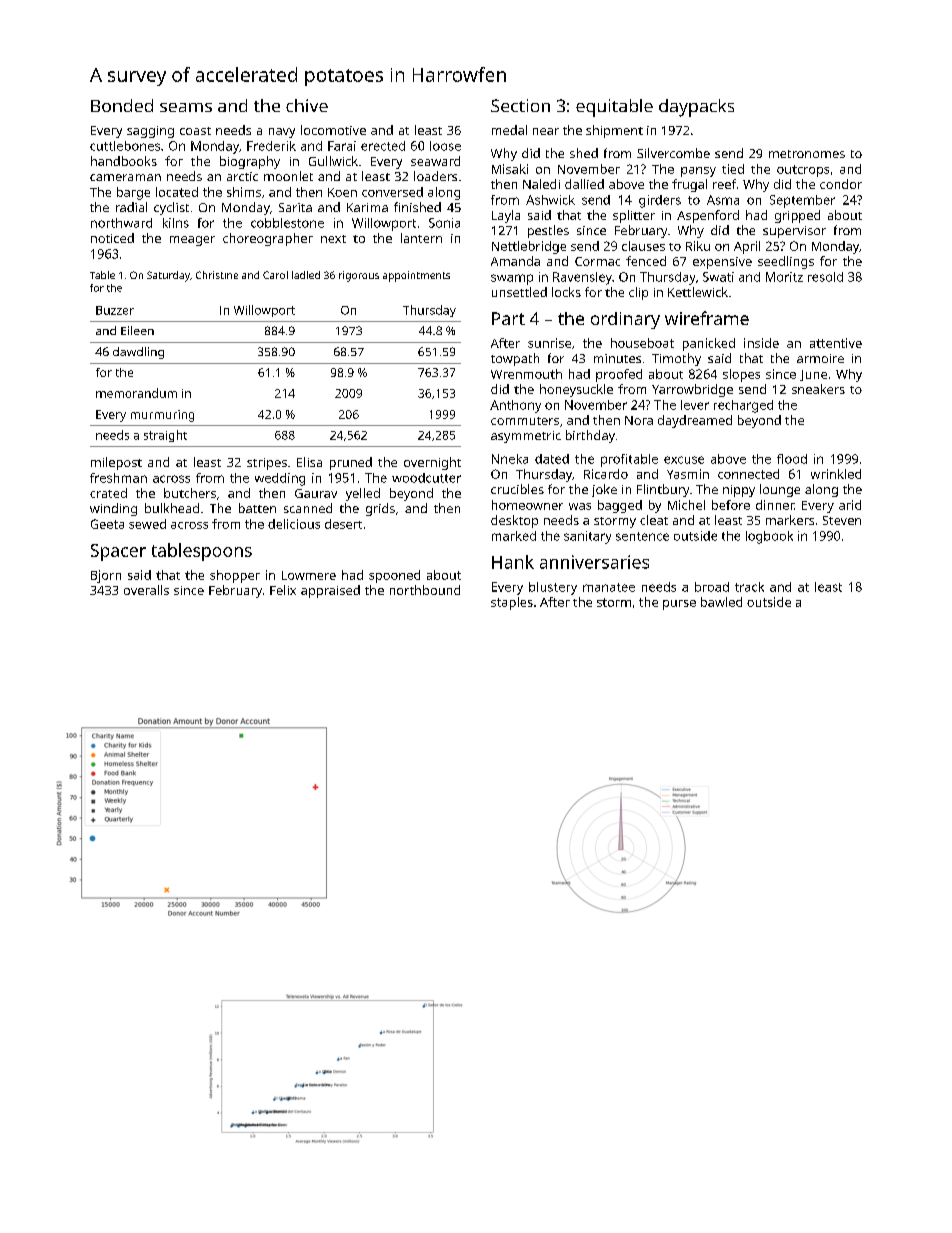 This screenshot has height=1233, width=952. Describe the element at coordinates (426, 478) in the screenshot. I see `woodcutter` at that location.
